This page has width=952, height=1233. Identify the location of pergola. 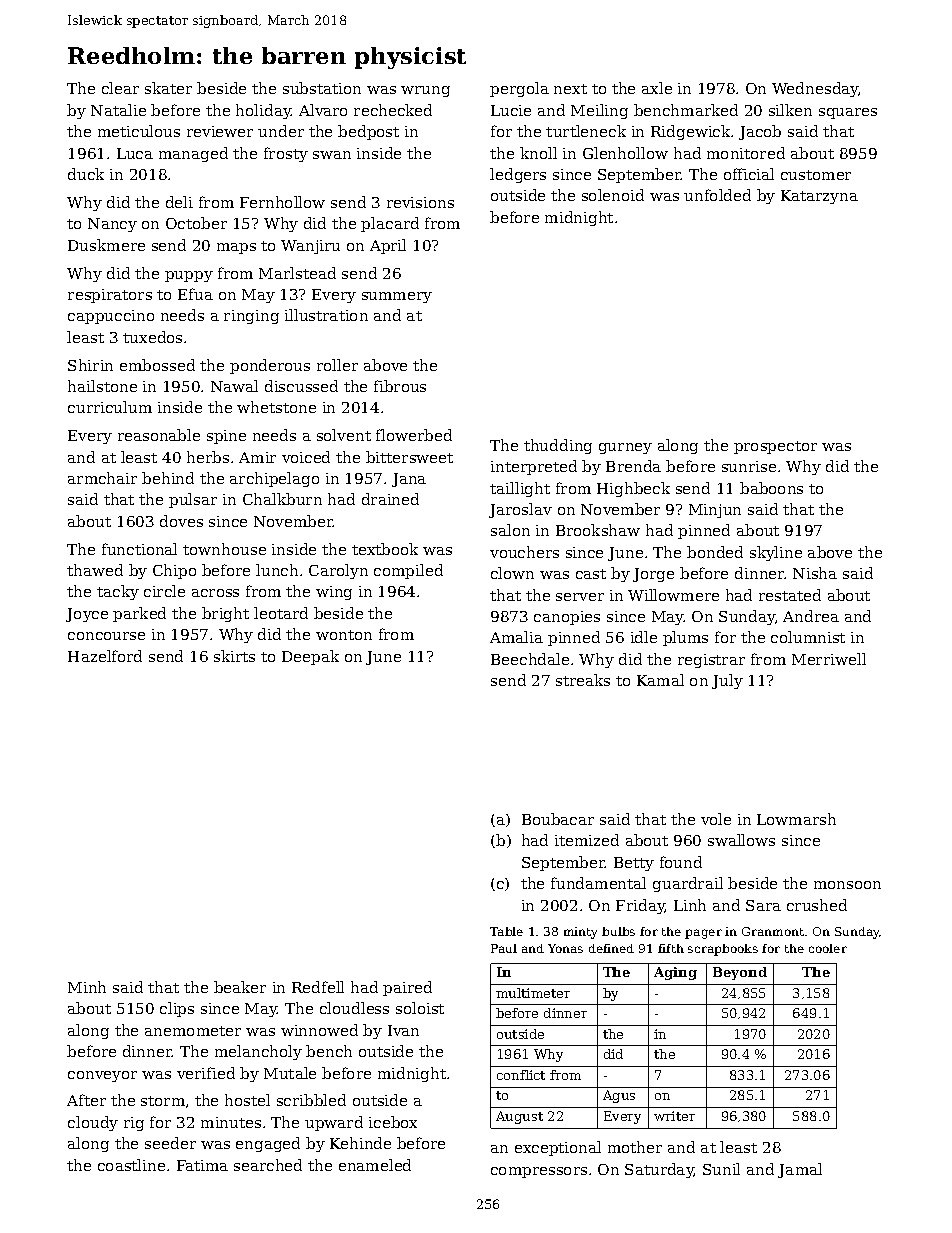
(519, 89).
